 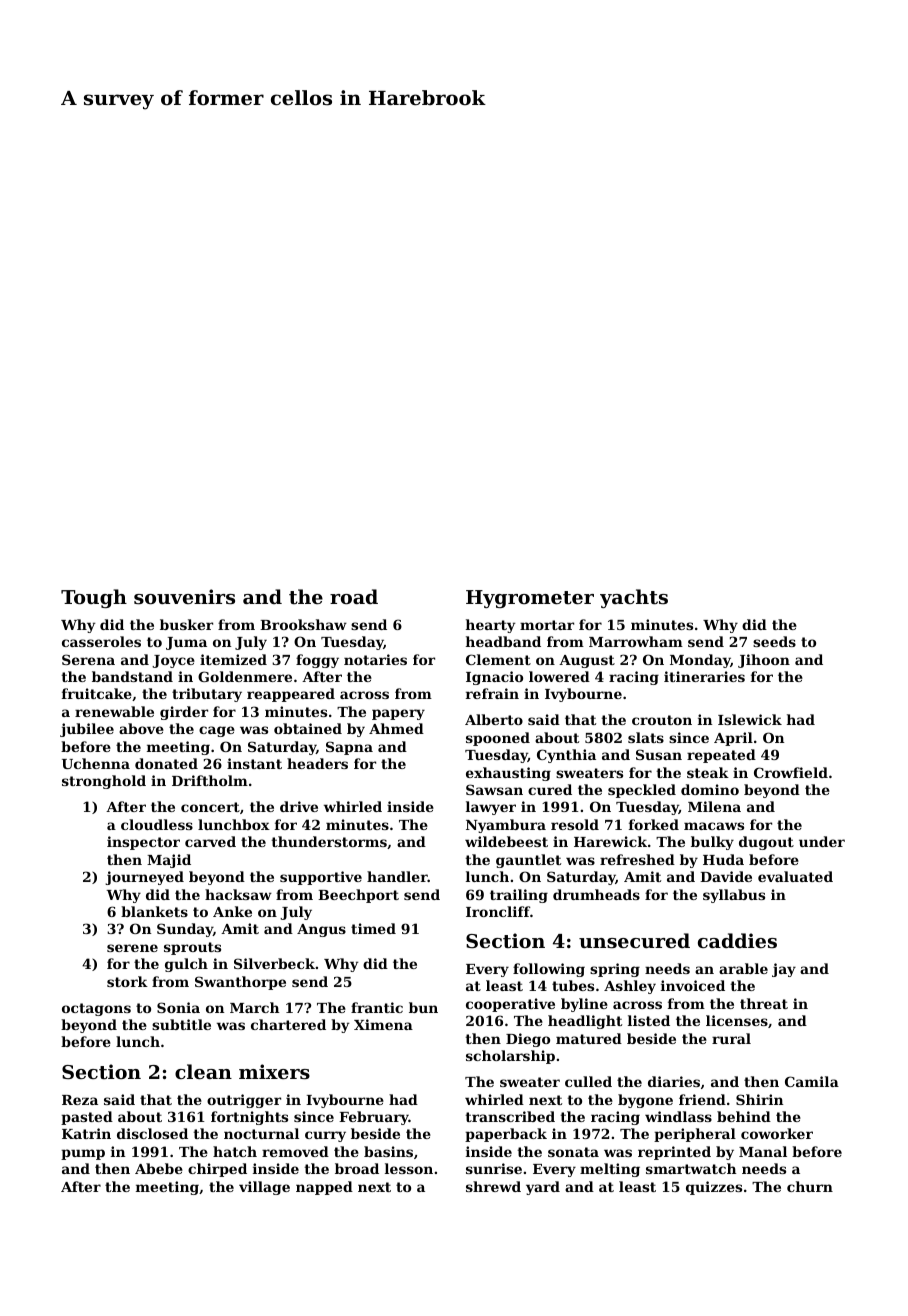 I want to click on hacksaw, so click(x=238, y=894).
